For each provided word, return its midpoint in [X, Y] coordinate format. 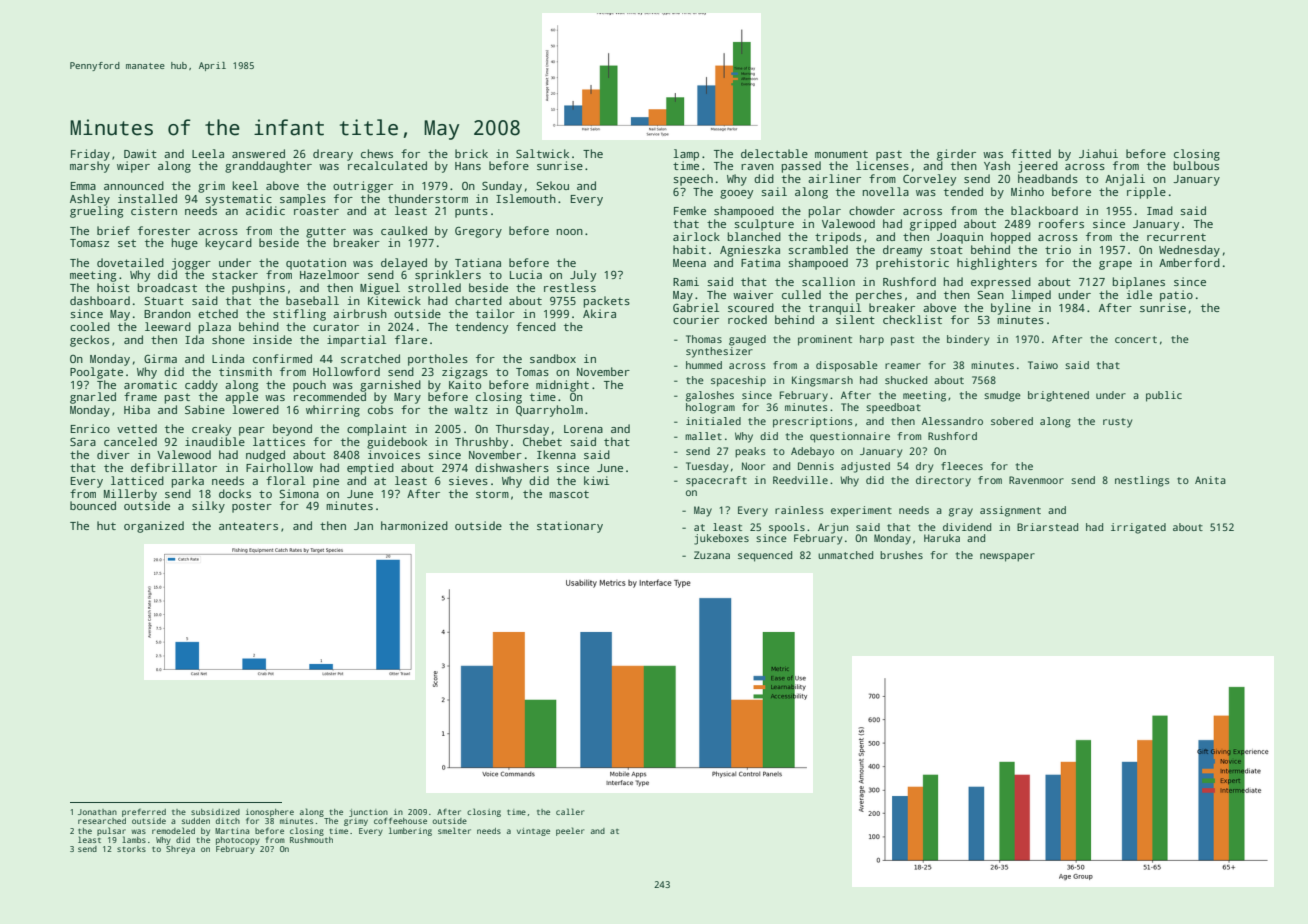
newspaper [1007, 557]
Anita [1210, 480]
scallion [828, 281]
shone [228, 339]
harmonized [414, 525]
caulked [404, 230]
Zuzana [712, 555]
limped [1031, 296]
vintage [533, 832]
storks [131, 849]
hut [106, 525]
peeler [570, 831]
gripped [933, 225]
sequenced [765, 556]
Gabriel [696, 307]
